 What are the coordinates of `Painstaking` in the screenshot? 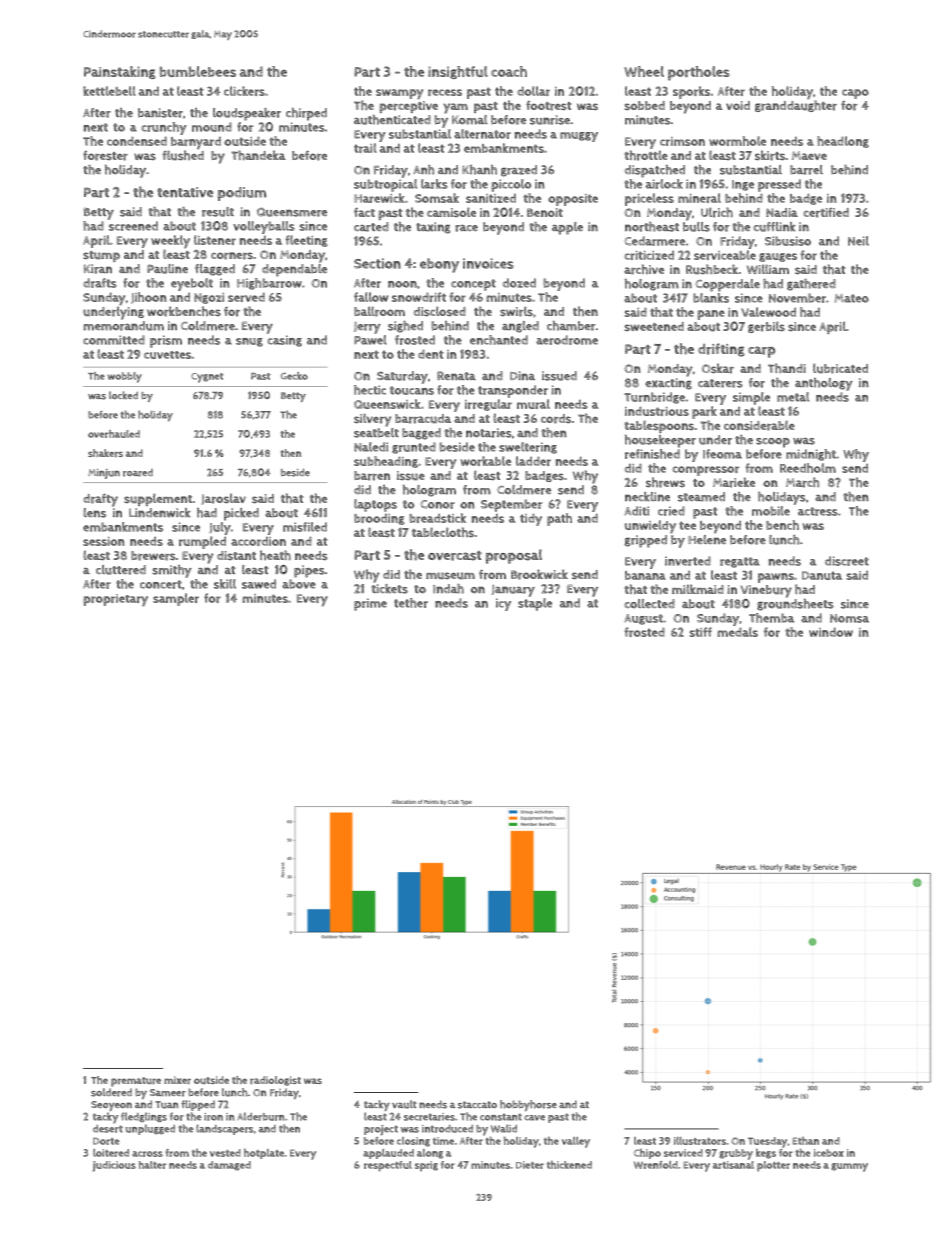 It's located at (120, 72).
